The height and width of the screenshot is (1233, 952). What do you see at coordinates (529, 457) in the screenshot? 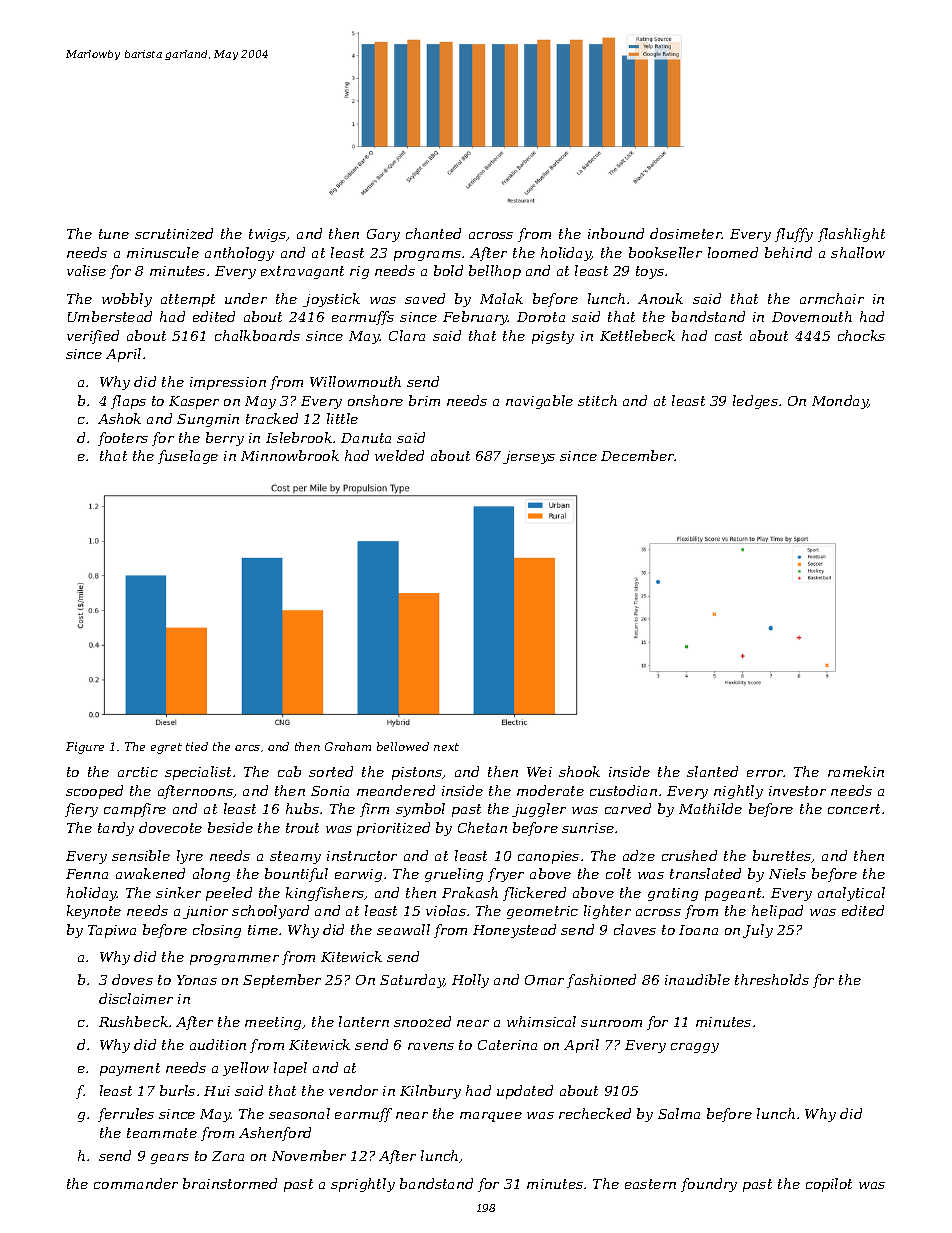
I see `jerseys` at bounding box center [529, 457].
